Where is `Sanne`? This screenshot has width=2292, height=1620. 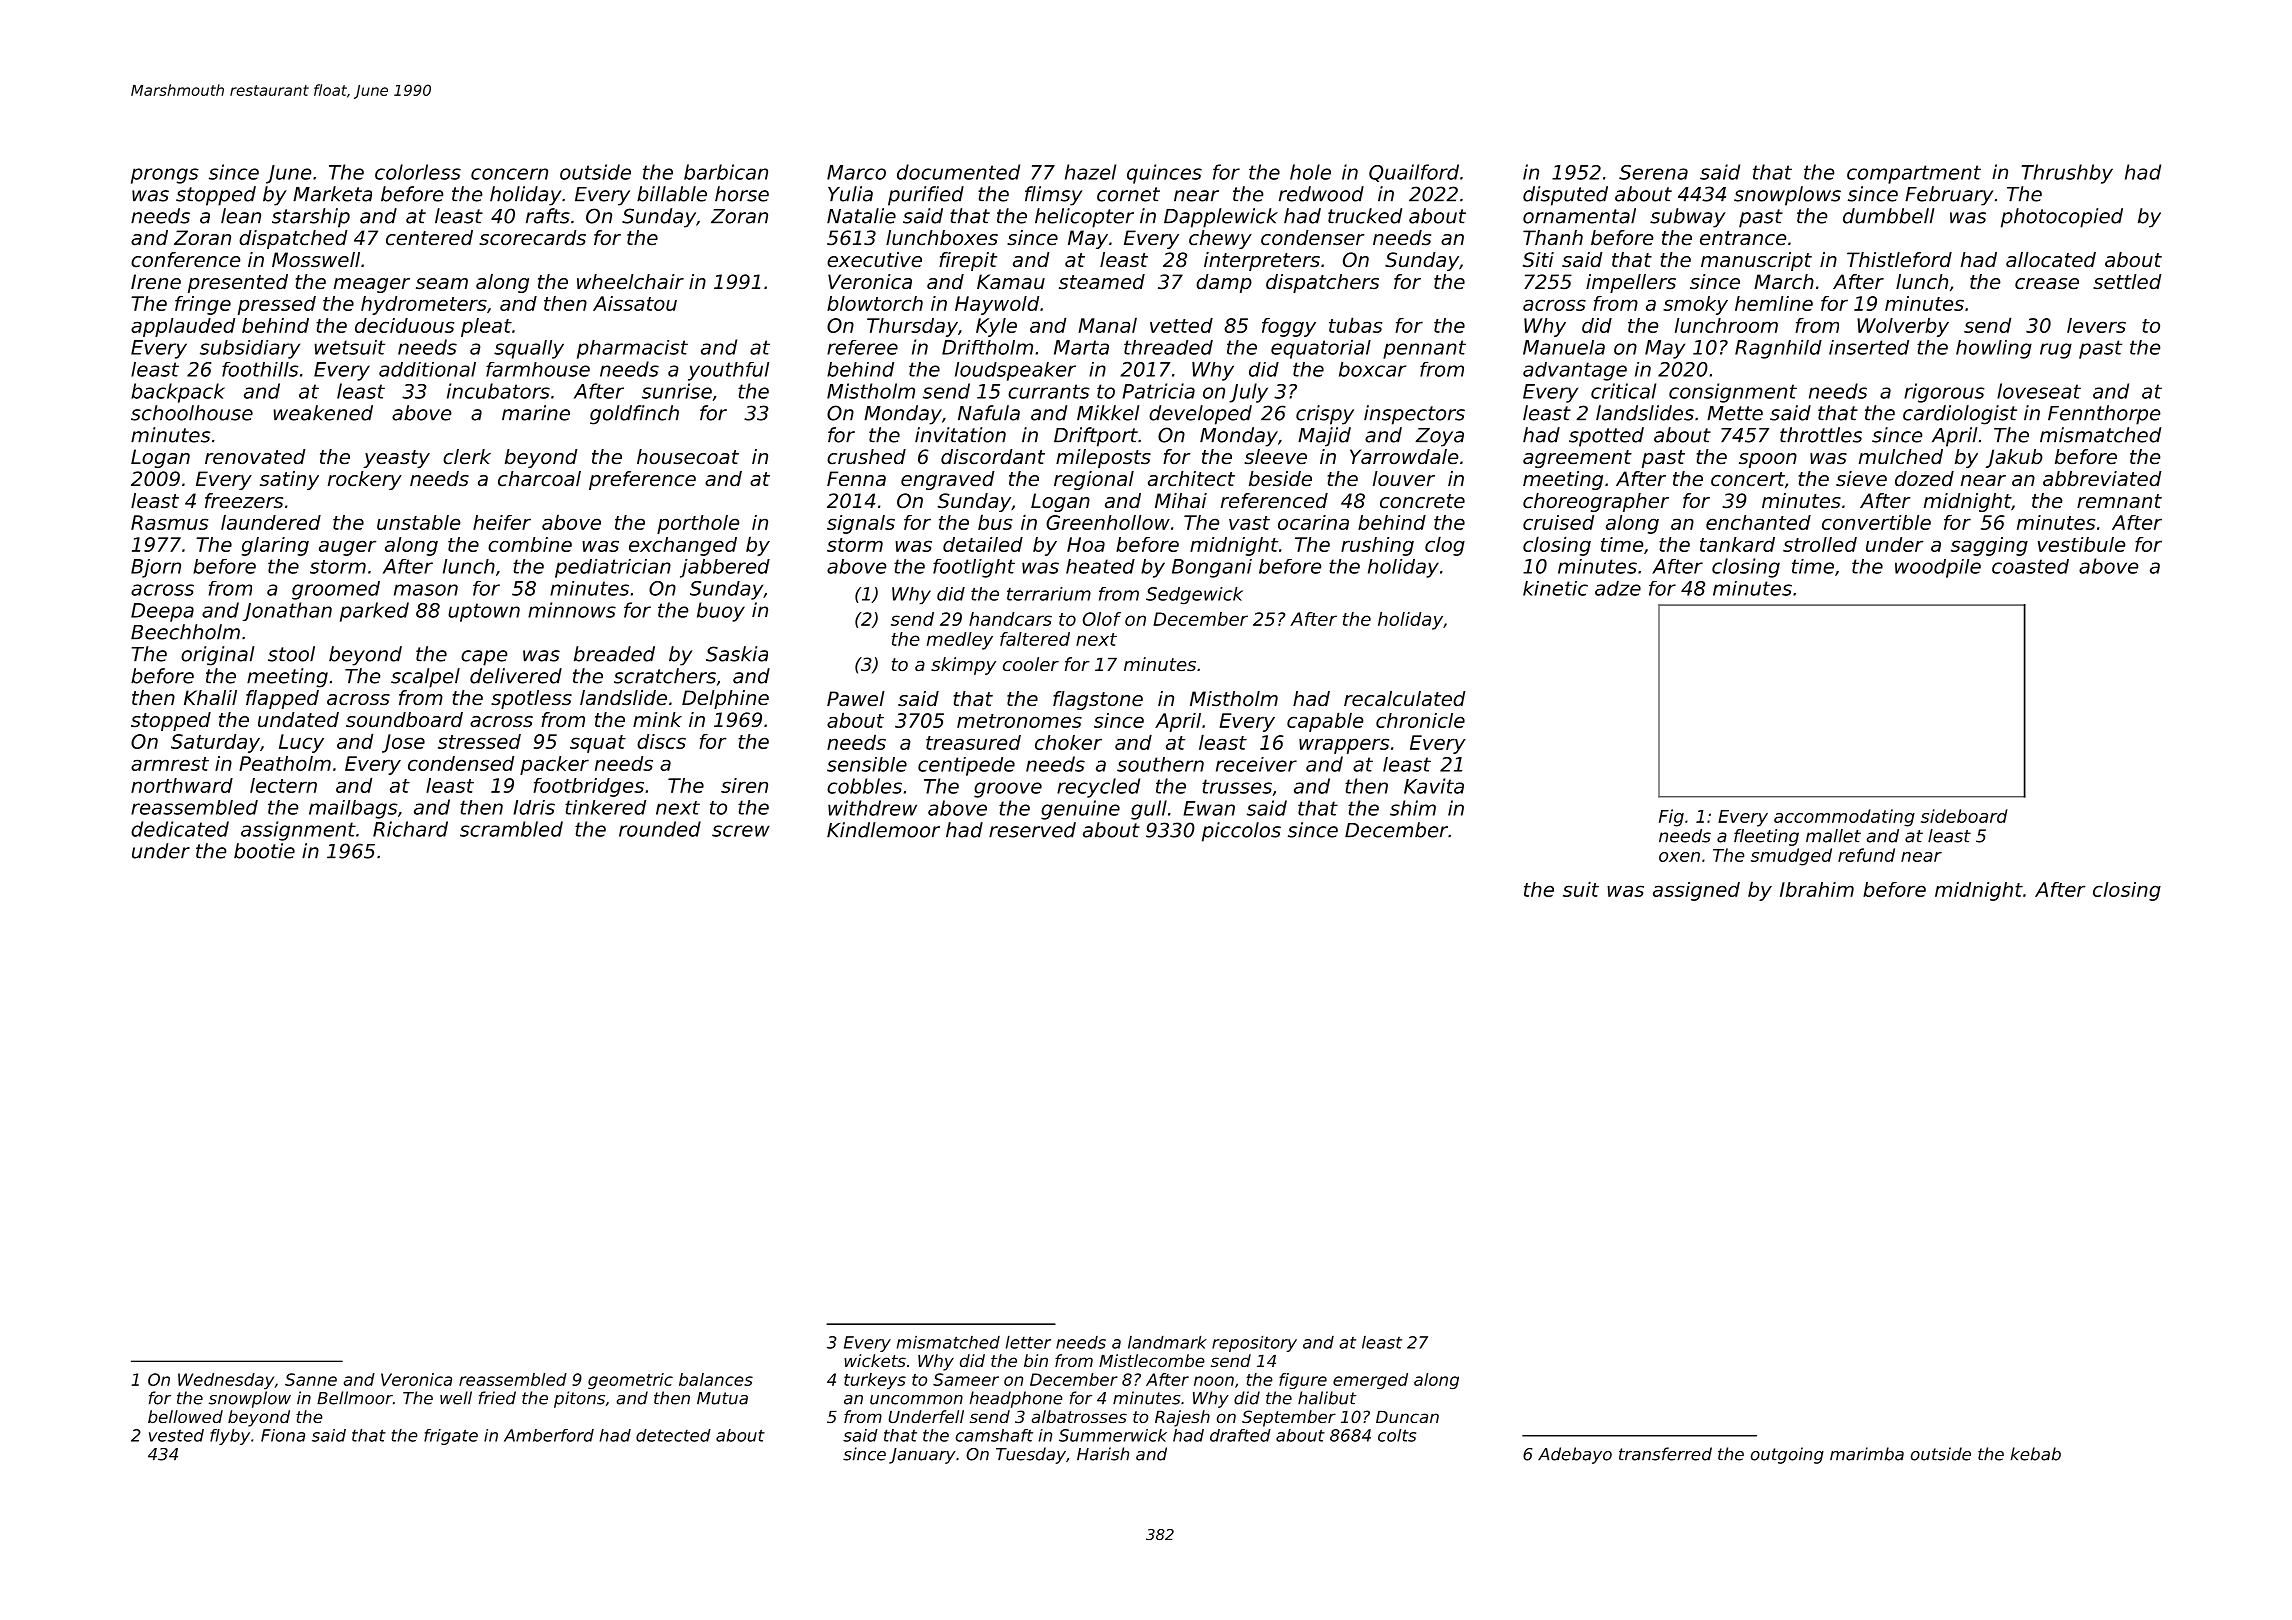
Sanne is located at coordinates (311, 1379).
